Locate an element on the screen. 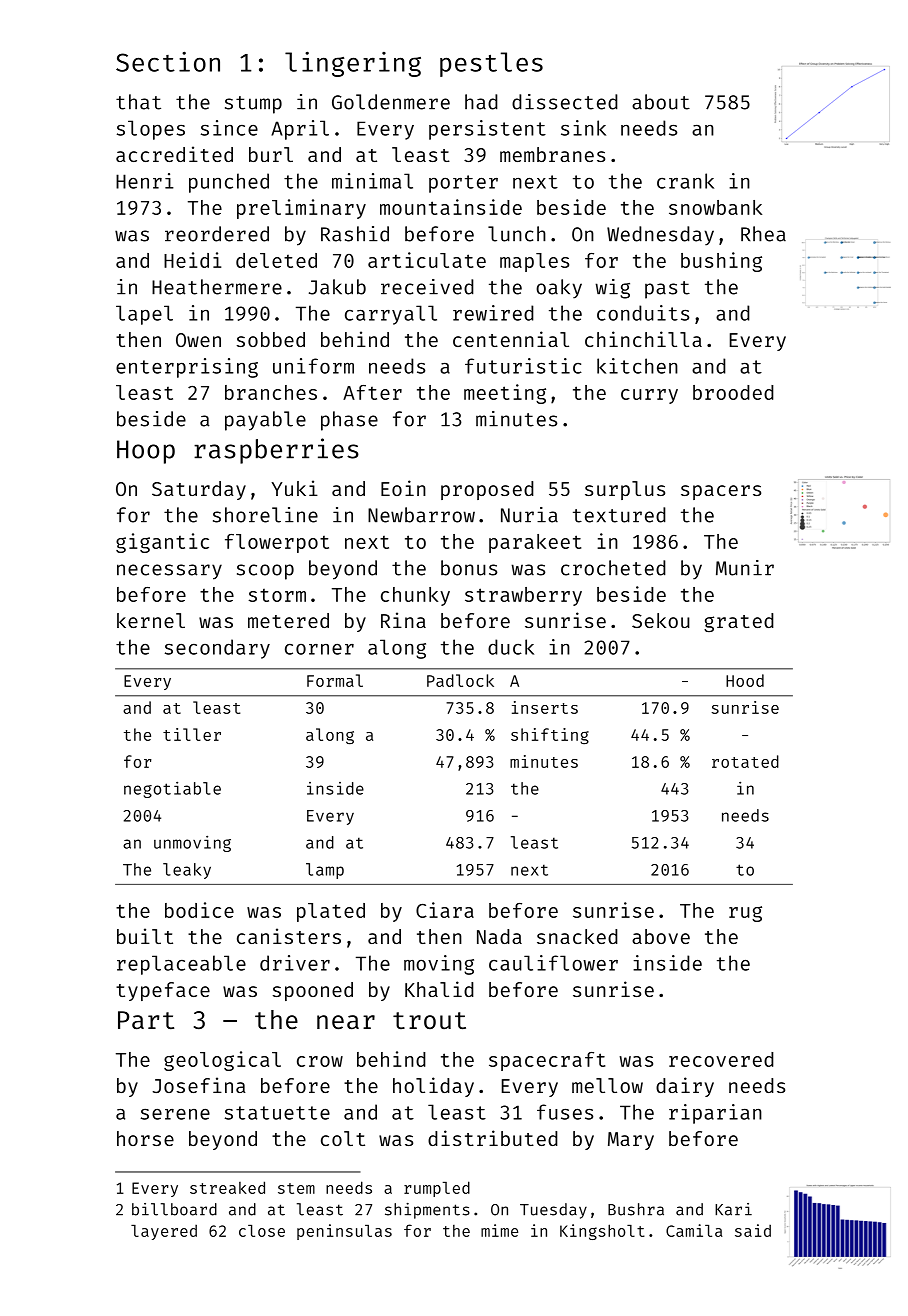 The height and width of the screenshot is (1316, 908). stem is located at coordinates (296, 1188).
